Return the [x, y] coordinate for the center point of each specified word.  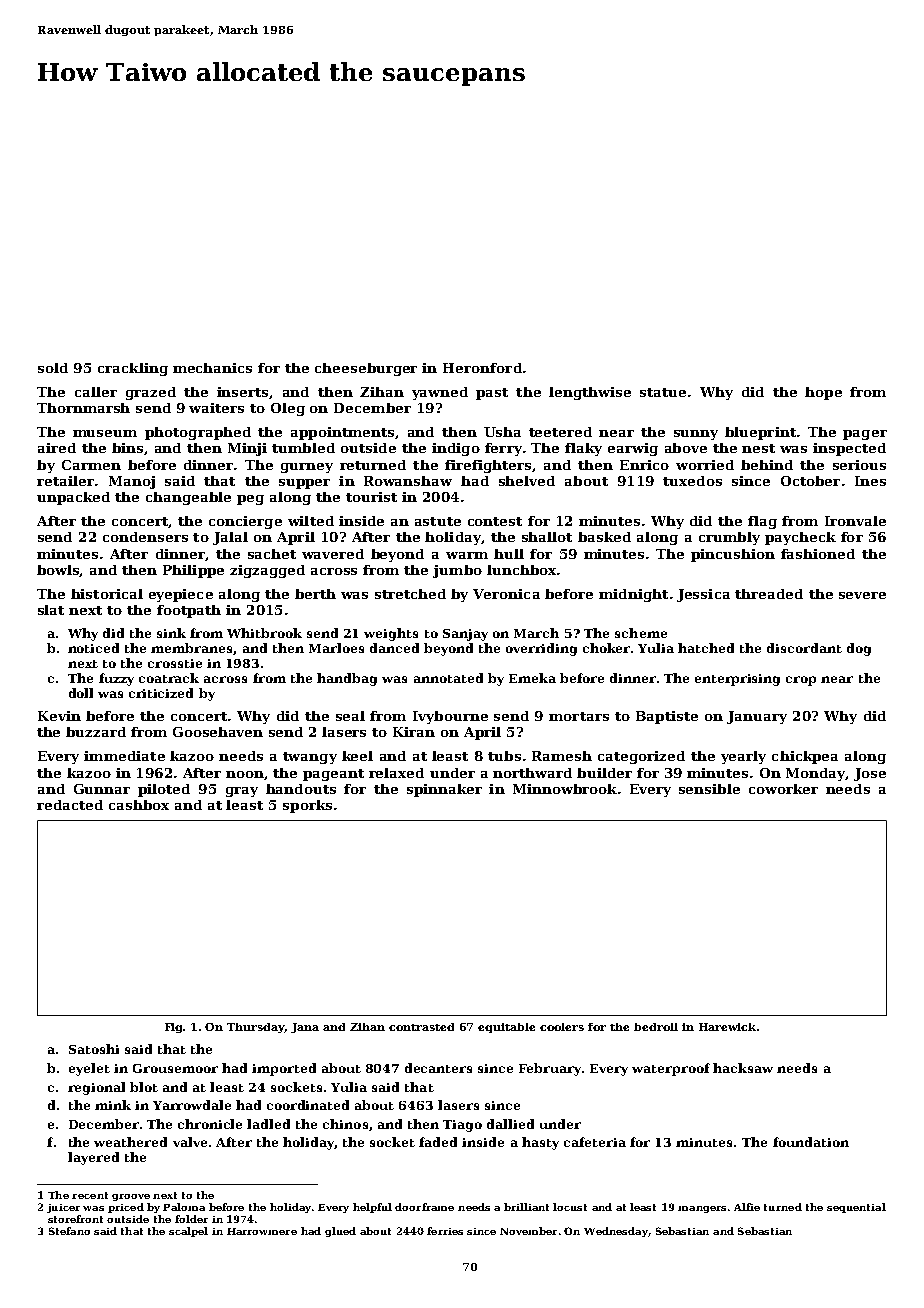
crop [801, 681]
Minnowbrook [565, 789]
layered [93, 1158]
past [492, 394]
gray [242, 792]
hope [823, 393]
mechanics [212, 368]
